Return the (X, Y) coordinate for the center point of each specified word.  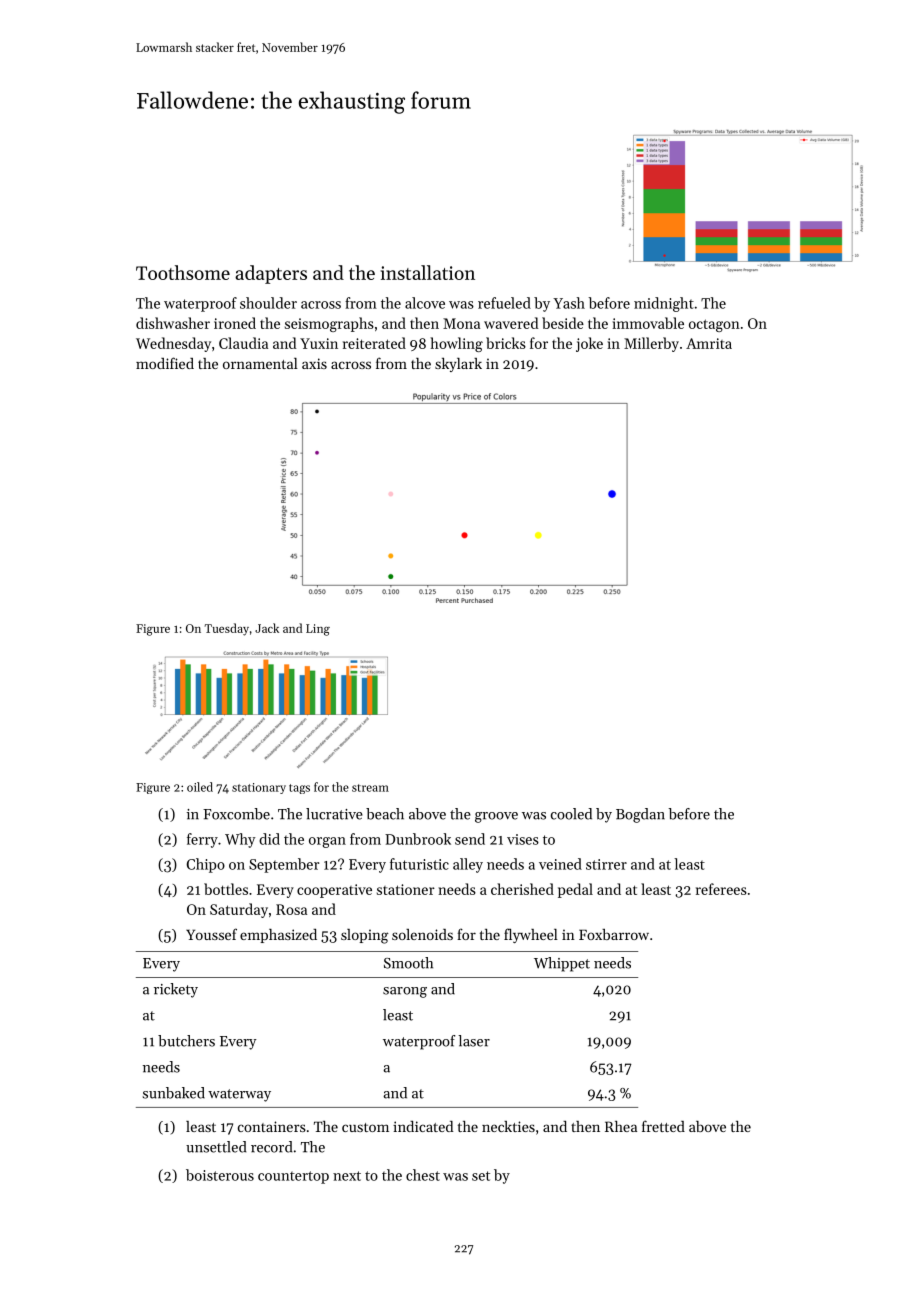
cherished (522, 889)
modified (165, 363)
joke (589, 344)
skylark (458, 365)
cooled (571, 814)
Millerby (651, 344)
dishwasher (173, 323)
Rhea (621, 1126)
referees (721, 889)
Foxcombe (236, 814)
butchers (186, 1041)
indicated (423, 1126)
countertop (293, 1177)
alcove (425, 303)
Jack (267, 628)
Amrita (709, 343)
